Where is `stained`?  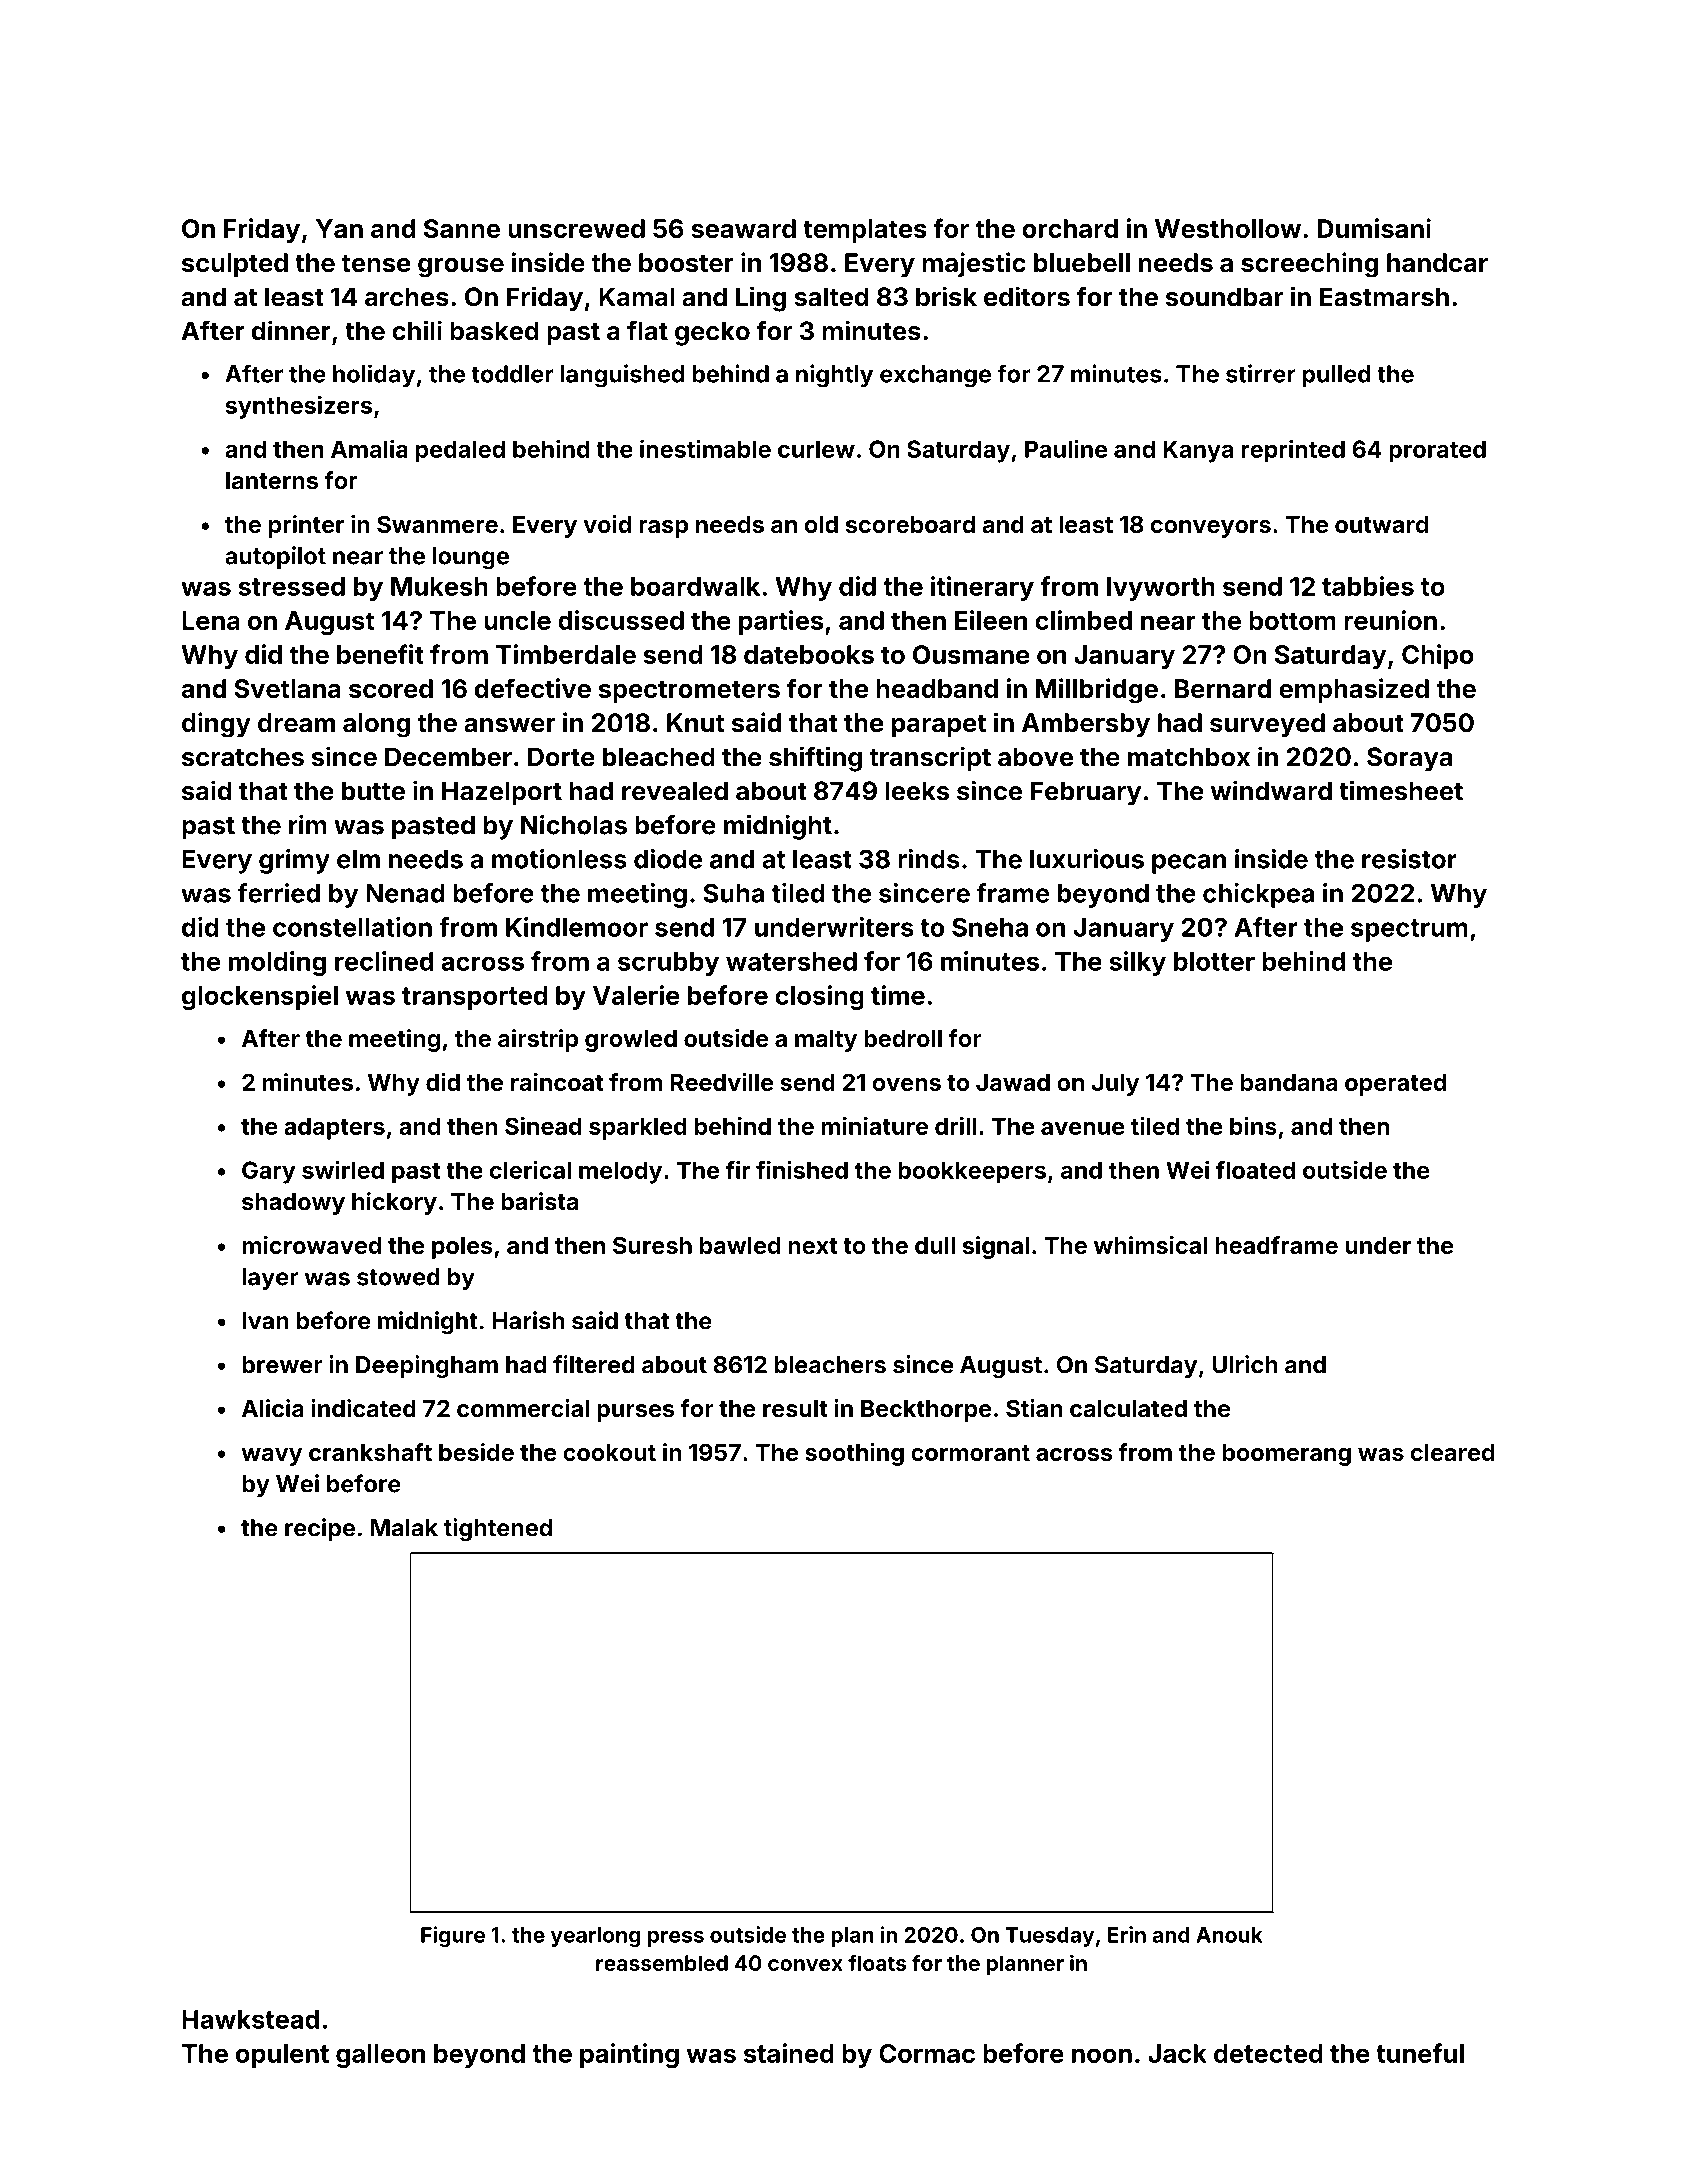 stained is located at coordinates (789, 2053).
